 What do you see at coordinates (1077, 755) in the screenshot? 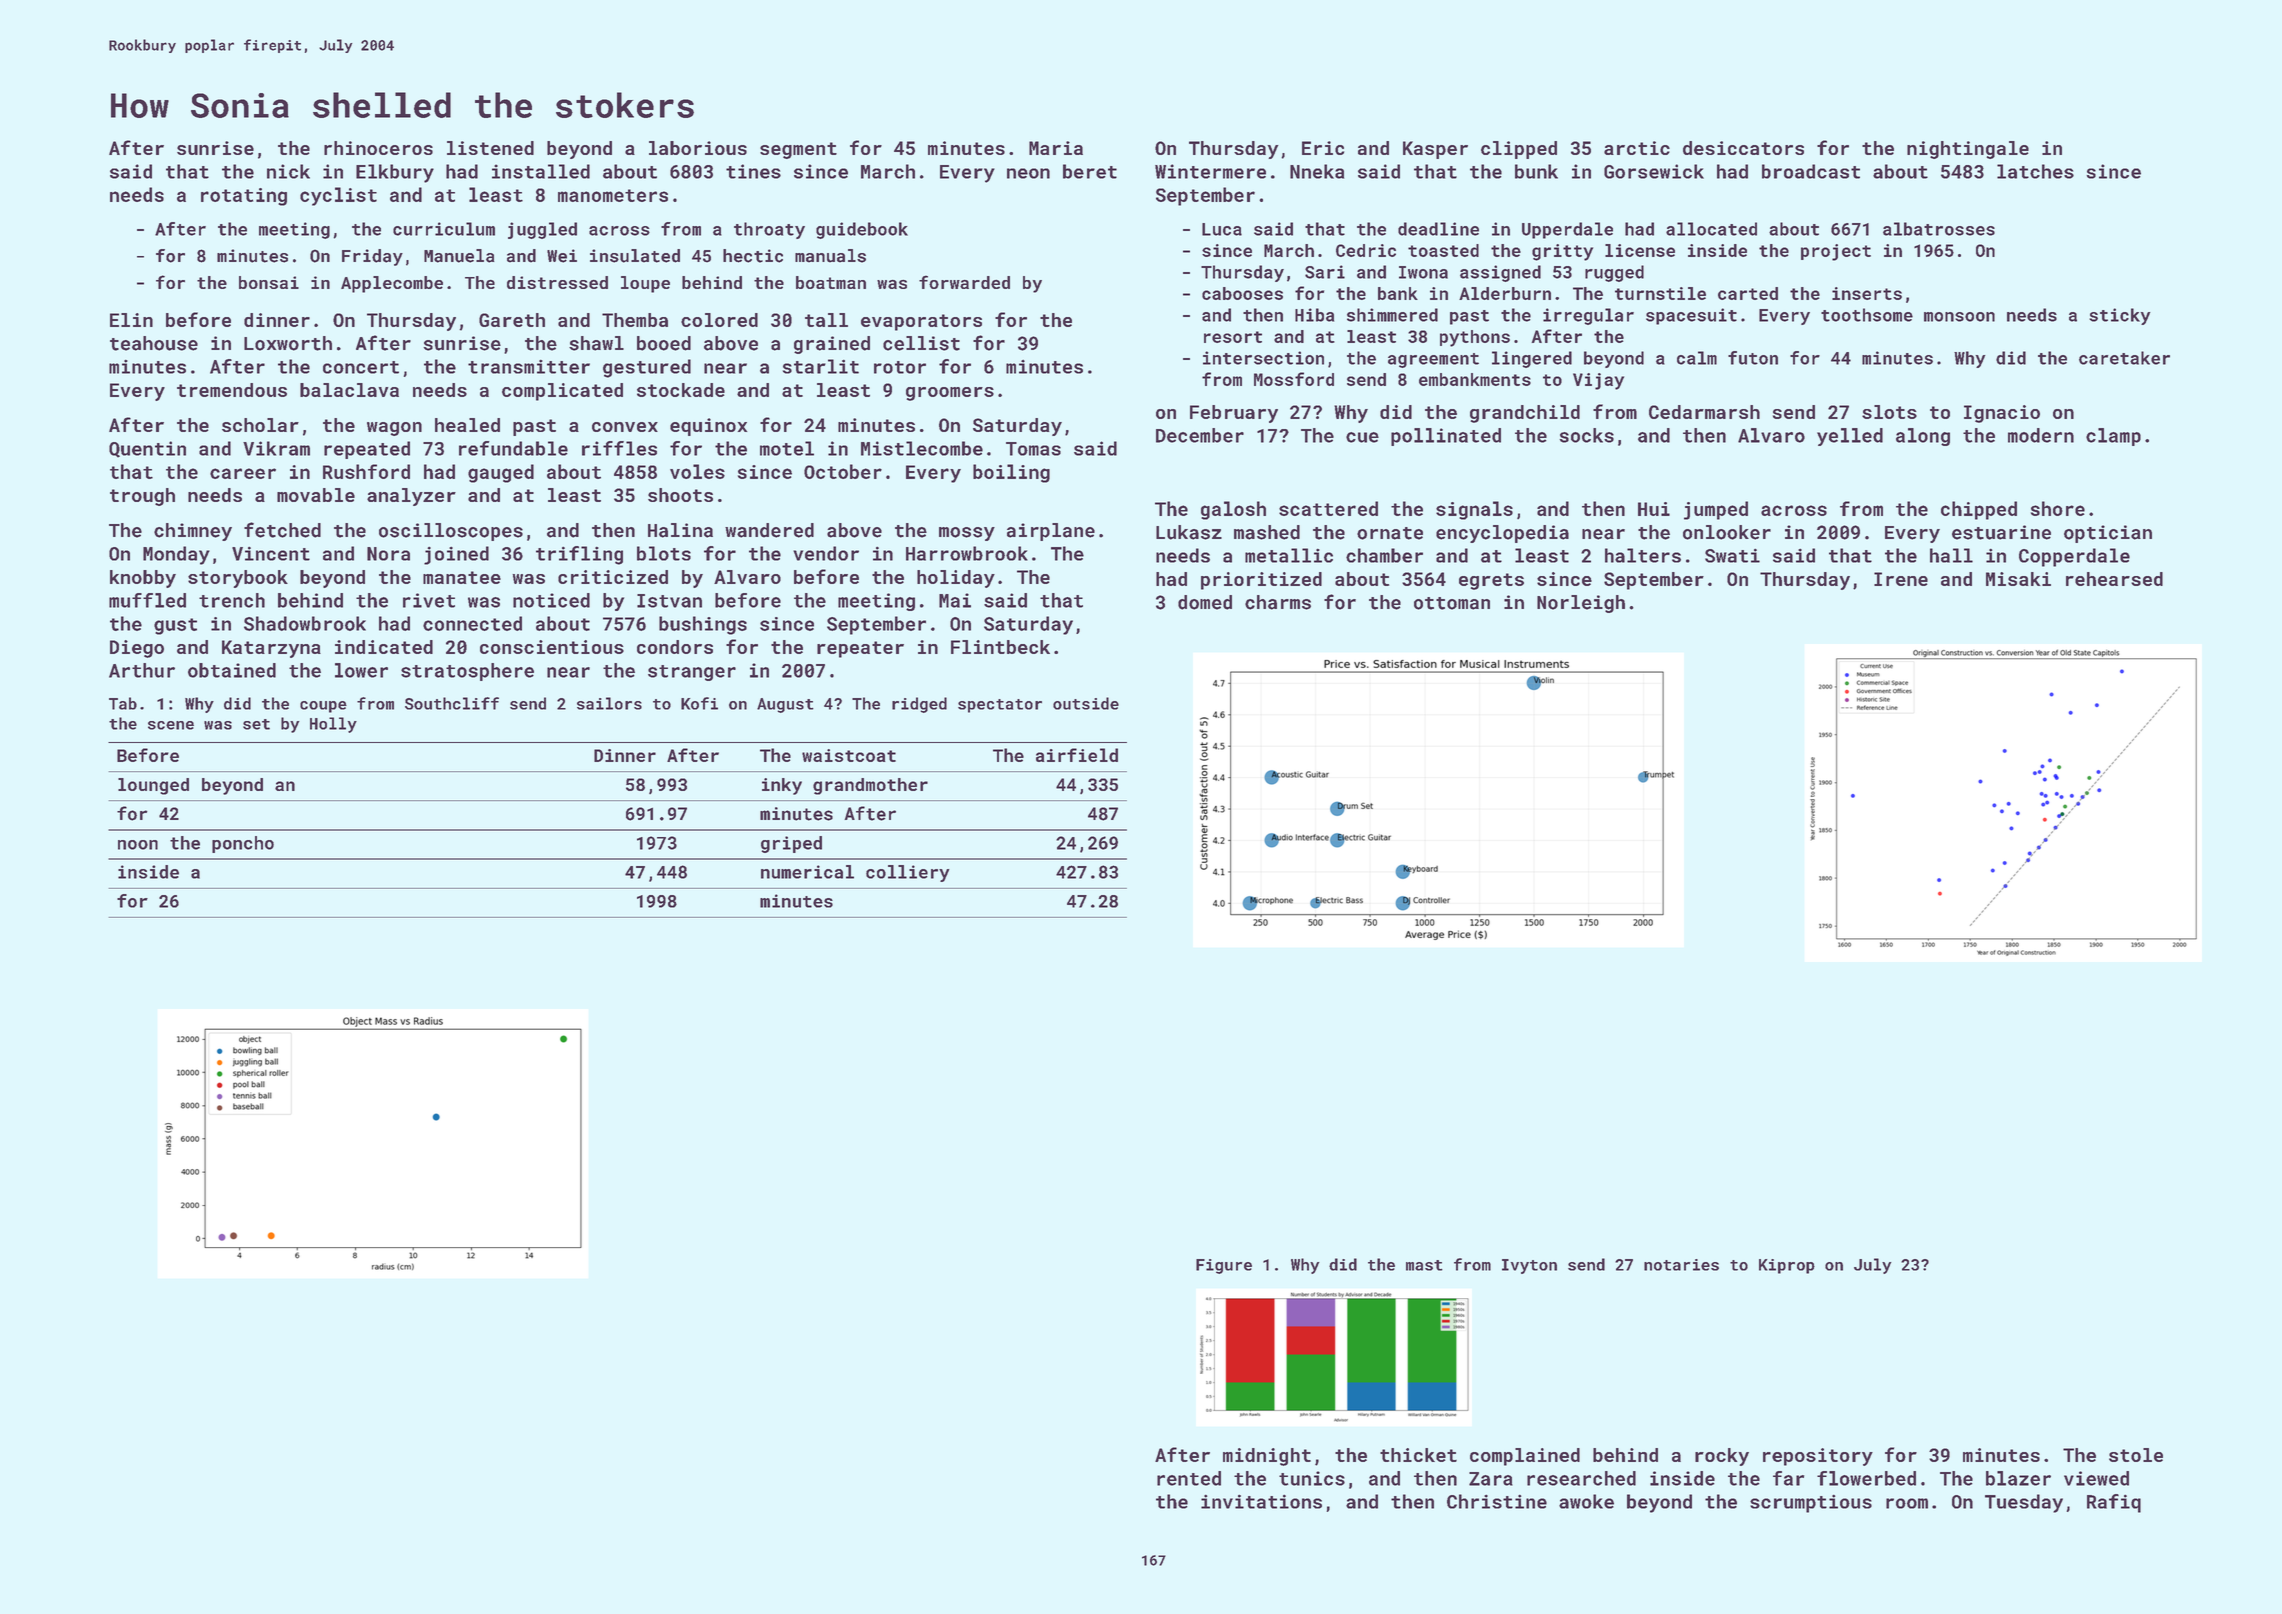
I see `airfield` at bounding box center [1077, 755].
